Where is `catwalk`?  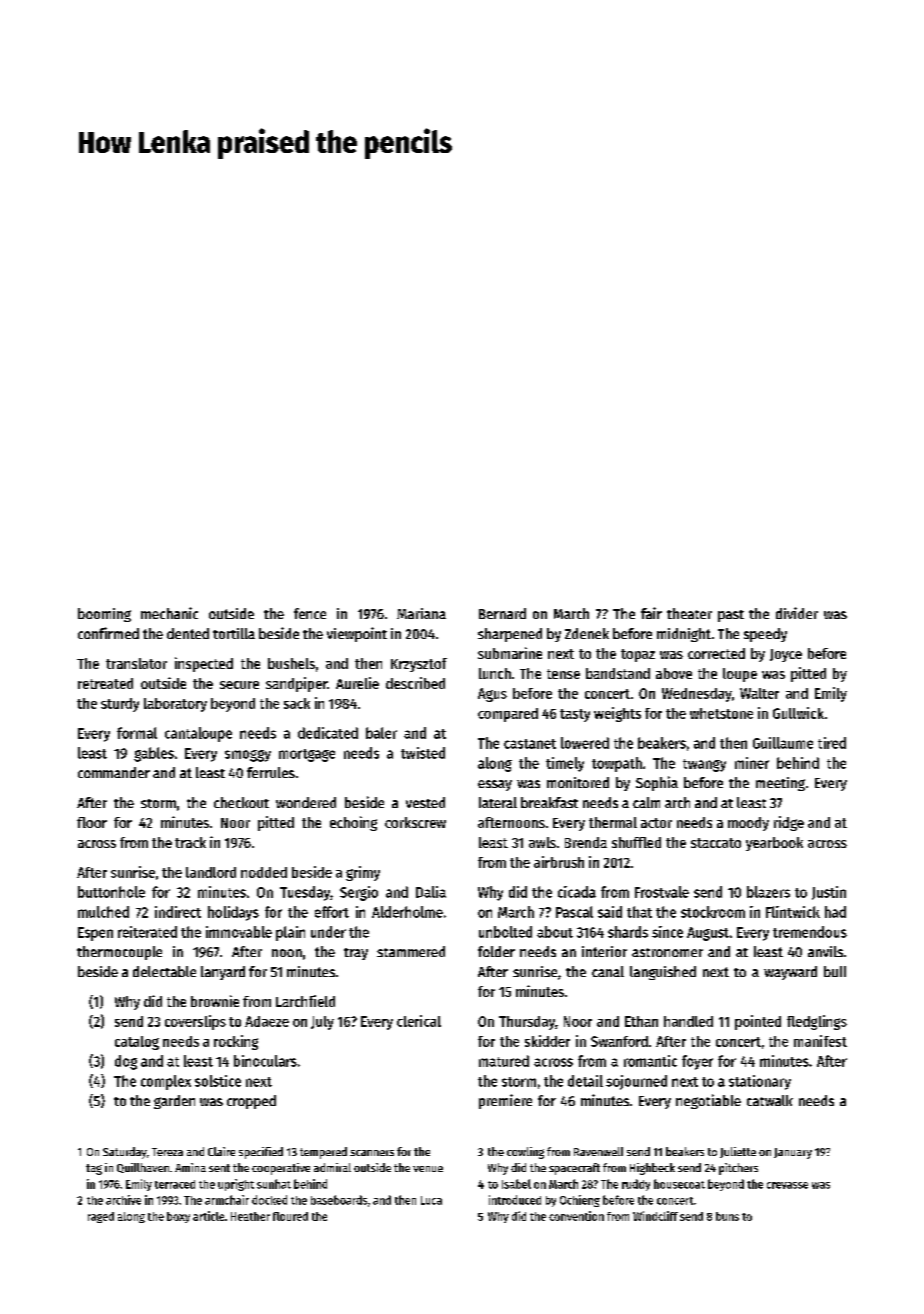
catwalk is located at coordinates (770, 1100).
